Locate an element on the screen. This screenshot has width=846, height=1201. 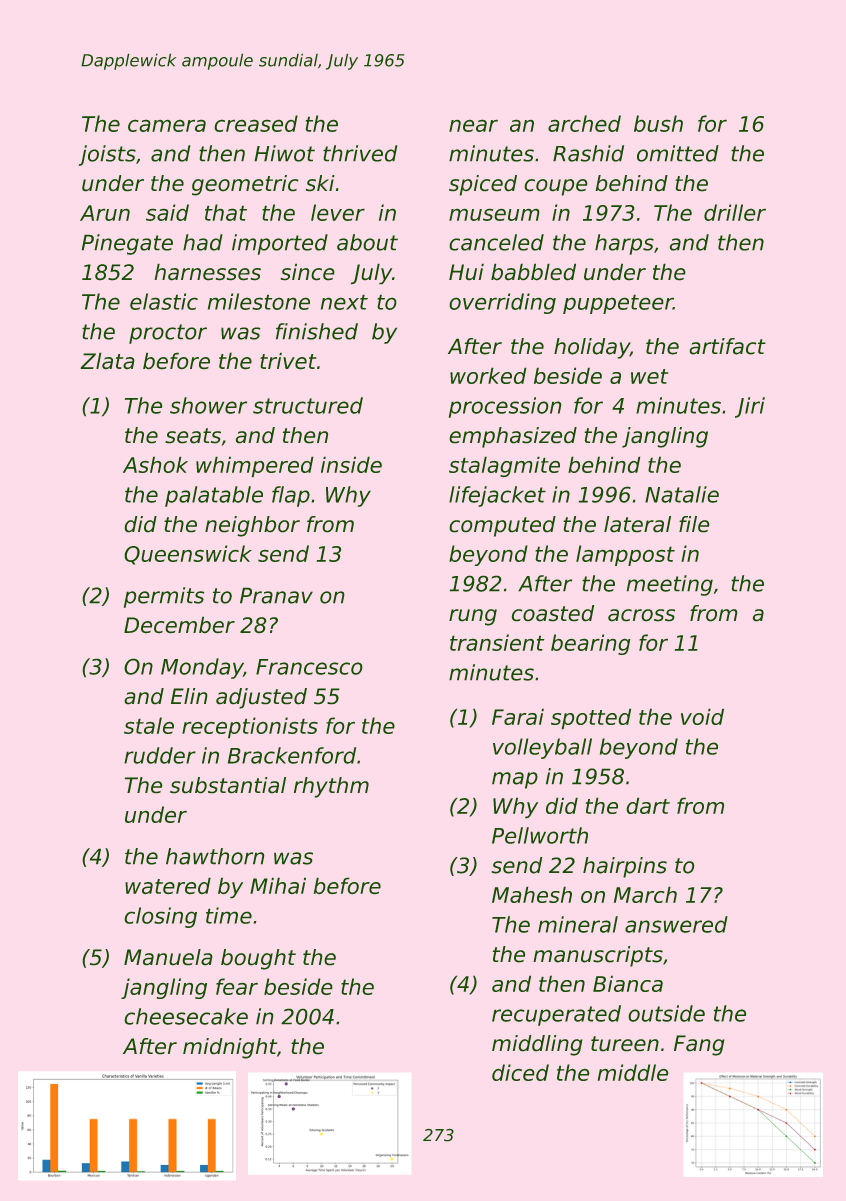
midnight is located at coordinates (230, 1048).
